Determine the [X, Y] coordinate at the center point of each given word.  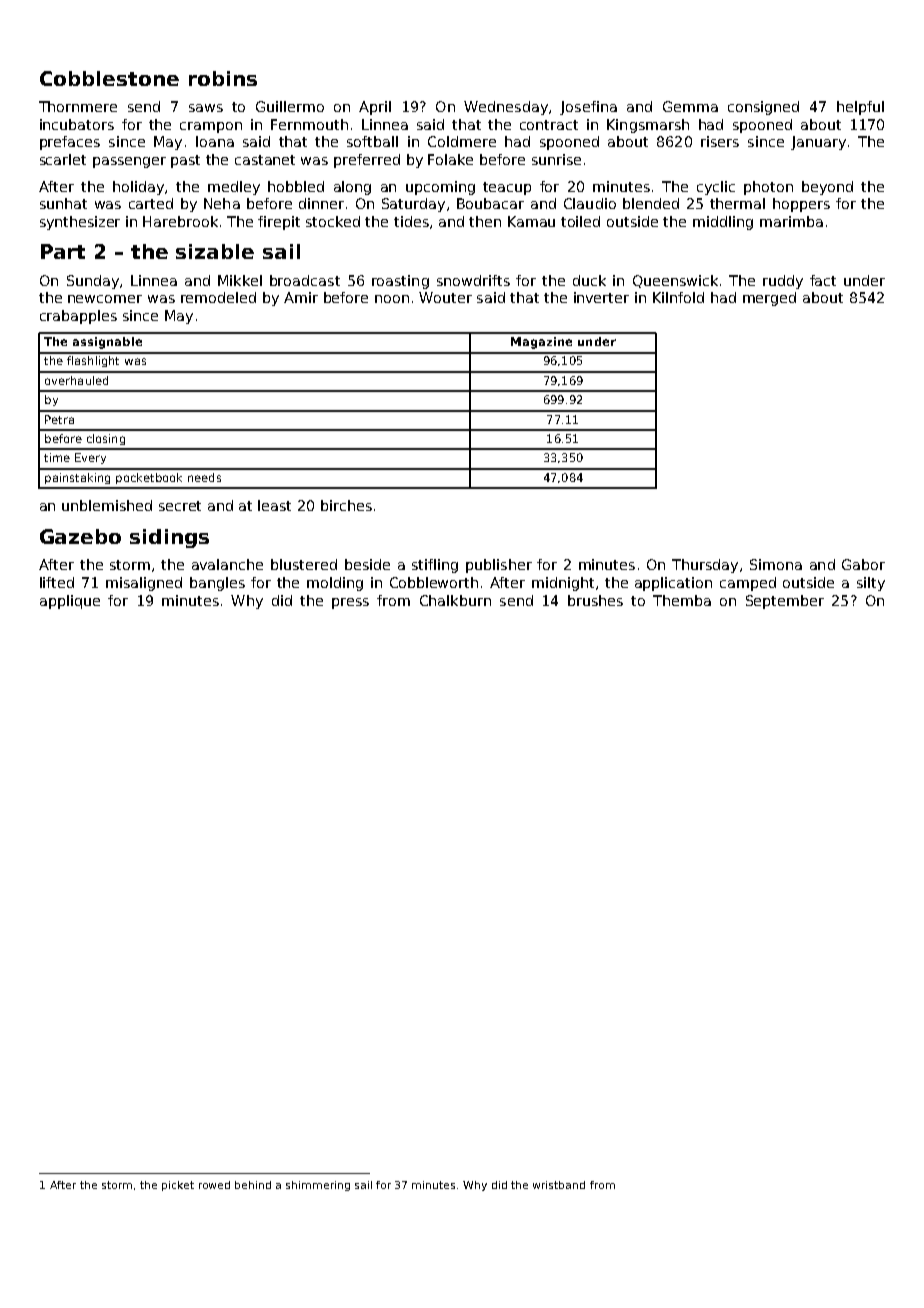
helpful [860, 108]
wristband [559, 1185]
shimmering [318, 1186]
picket [178, 1186]
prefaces [70, 143]
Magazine [541, 343]
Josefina [588, 108]
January [818, 143]
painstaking [77, 478]
